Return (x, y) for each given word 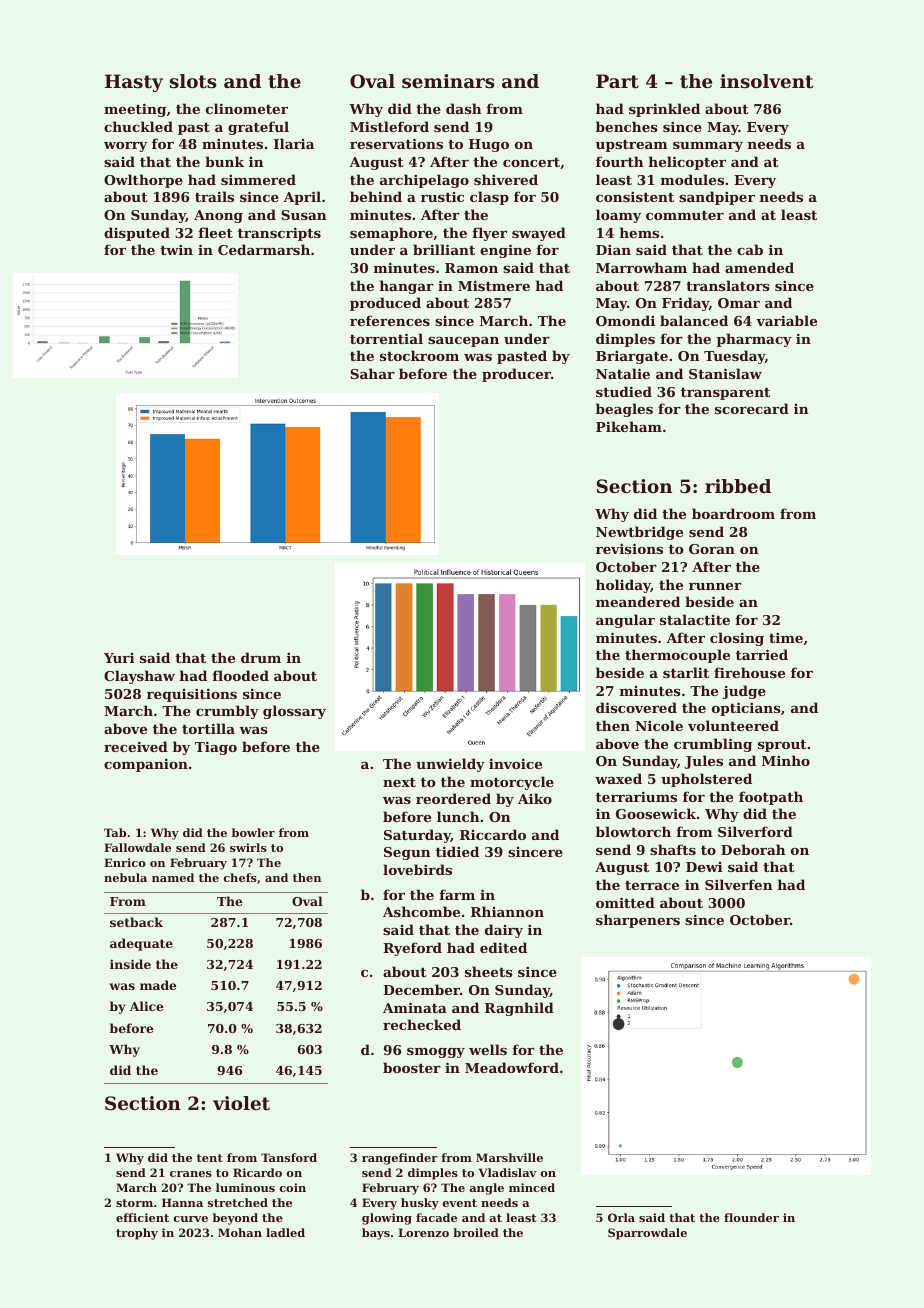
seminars (448, 81)
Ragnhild (519, 1009)
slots (193, 81)
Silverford (755, 831)
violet (241, 1103)
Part (617, 81)
